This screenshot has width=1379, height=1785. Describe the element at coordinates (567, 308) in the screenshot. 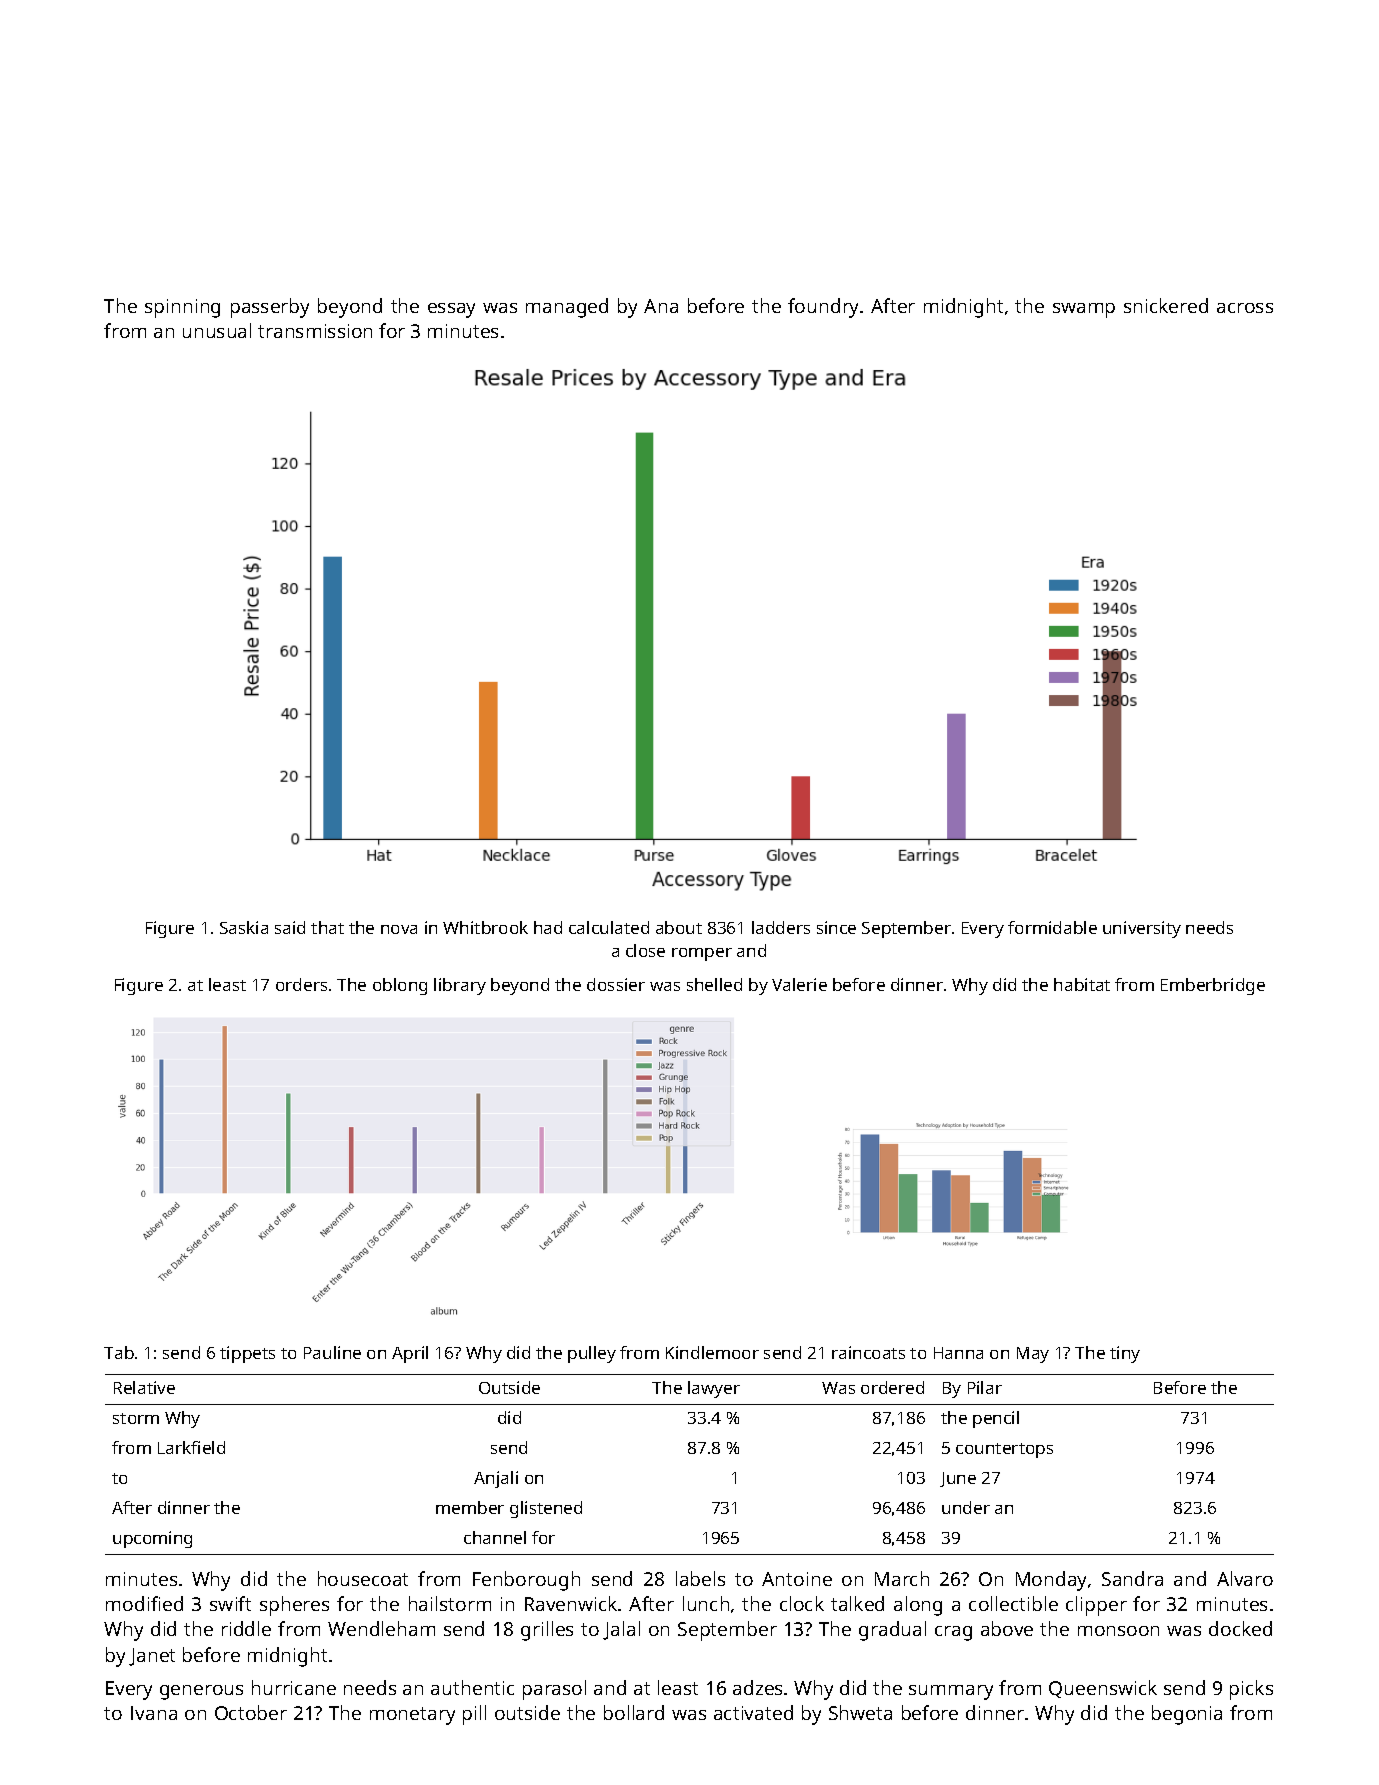

I see `managed` at that location.
